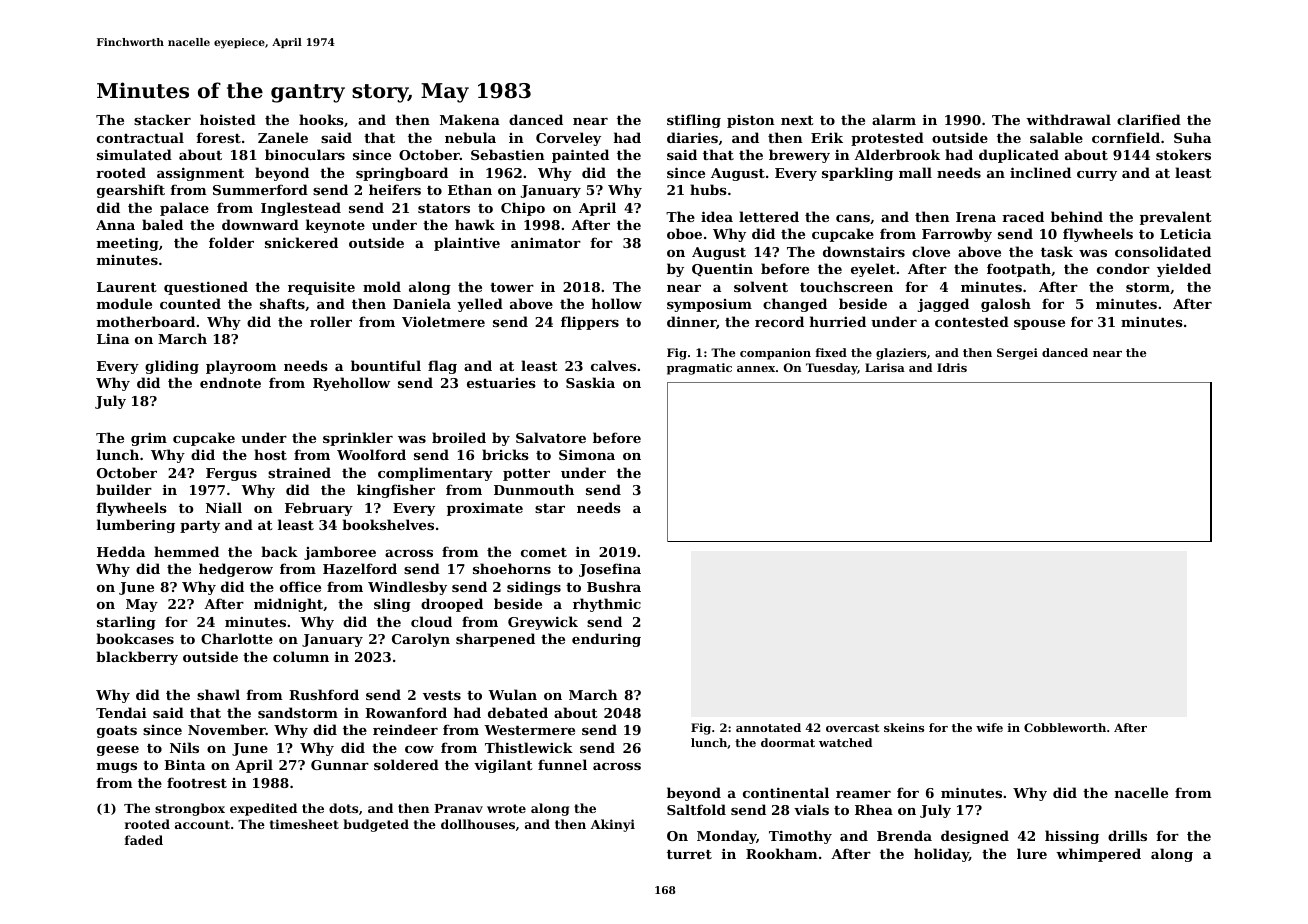  What do you see at coordinates (689, 854) in the image?
I see `turret` at bounding box center [689, 854].
